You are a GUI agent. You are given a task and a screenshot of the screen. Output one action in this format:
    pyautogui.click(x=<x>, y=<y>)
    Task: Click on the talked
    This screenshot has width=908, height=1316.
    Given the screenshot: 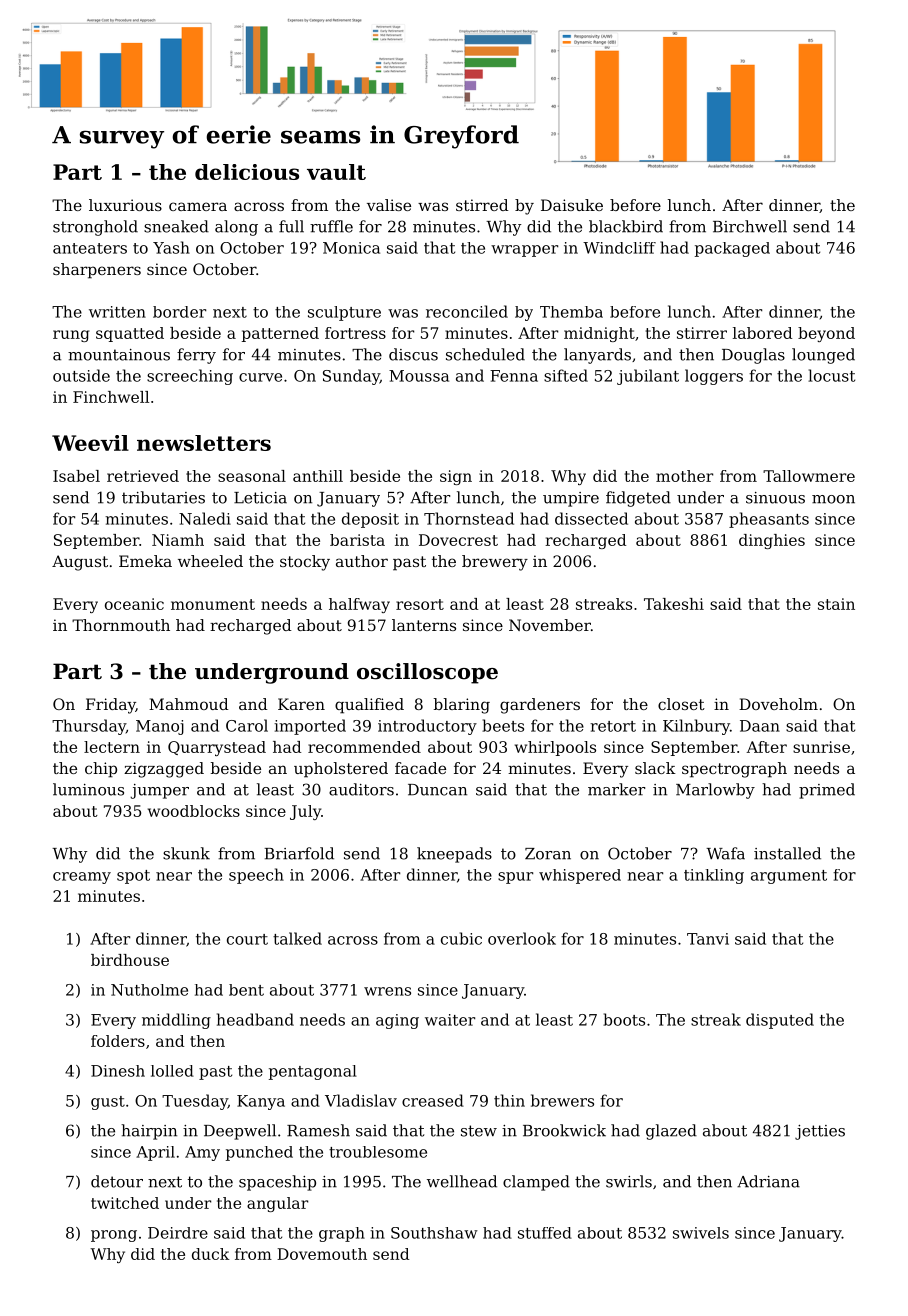 What is the action you would take?
    pyautogui.click(x=297, y=938)
